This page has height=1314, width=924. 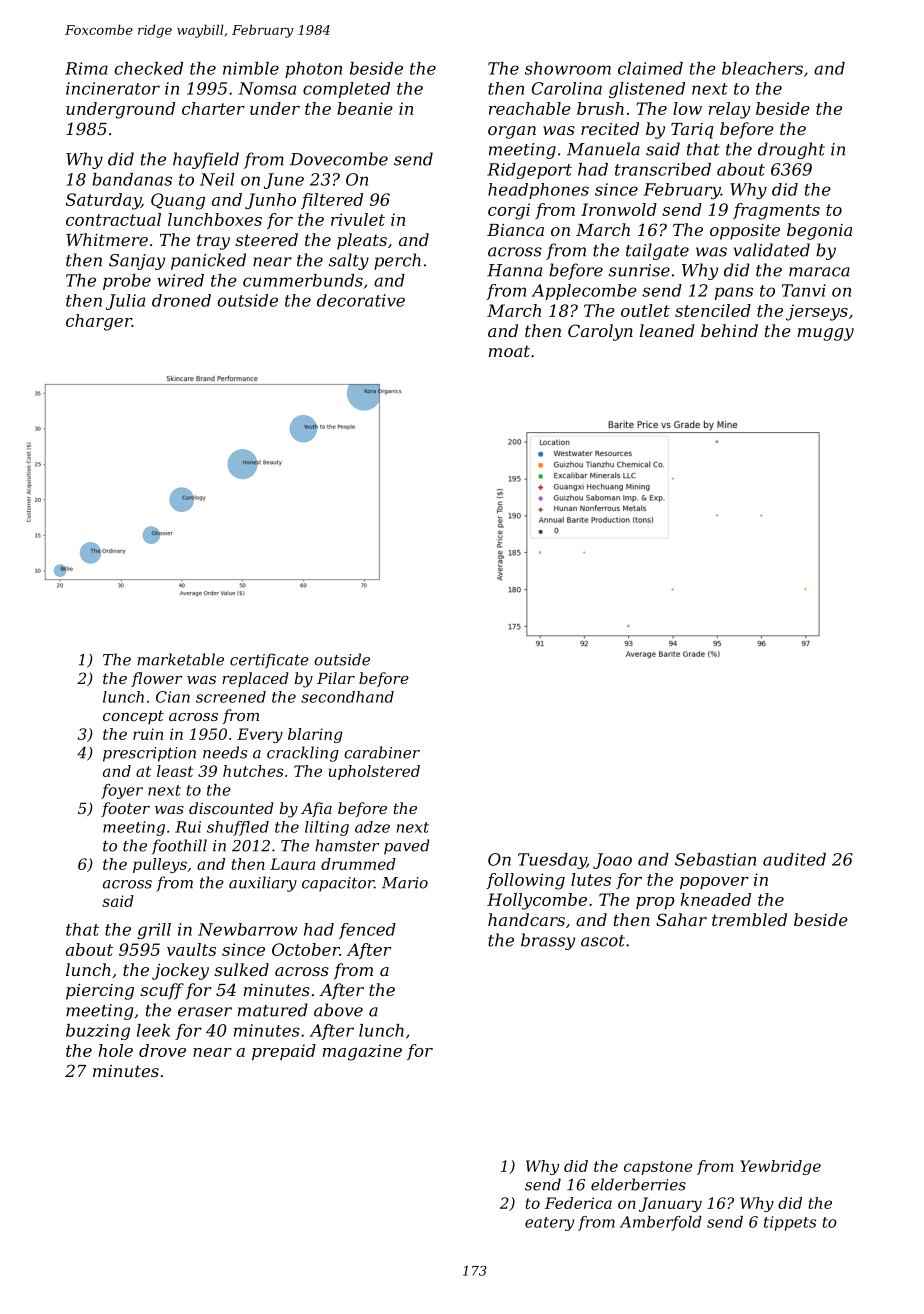 What do you see at coordinates (336, 678) in the page?
I see `Pilar` at bounding box center [336, 678].
